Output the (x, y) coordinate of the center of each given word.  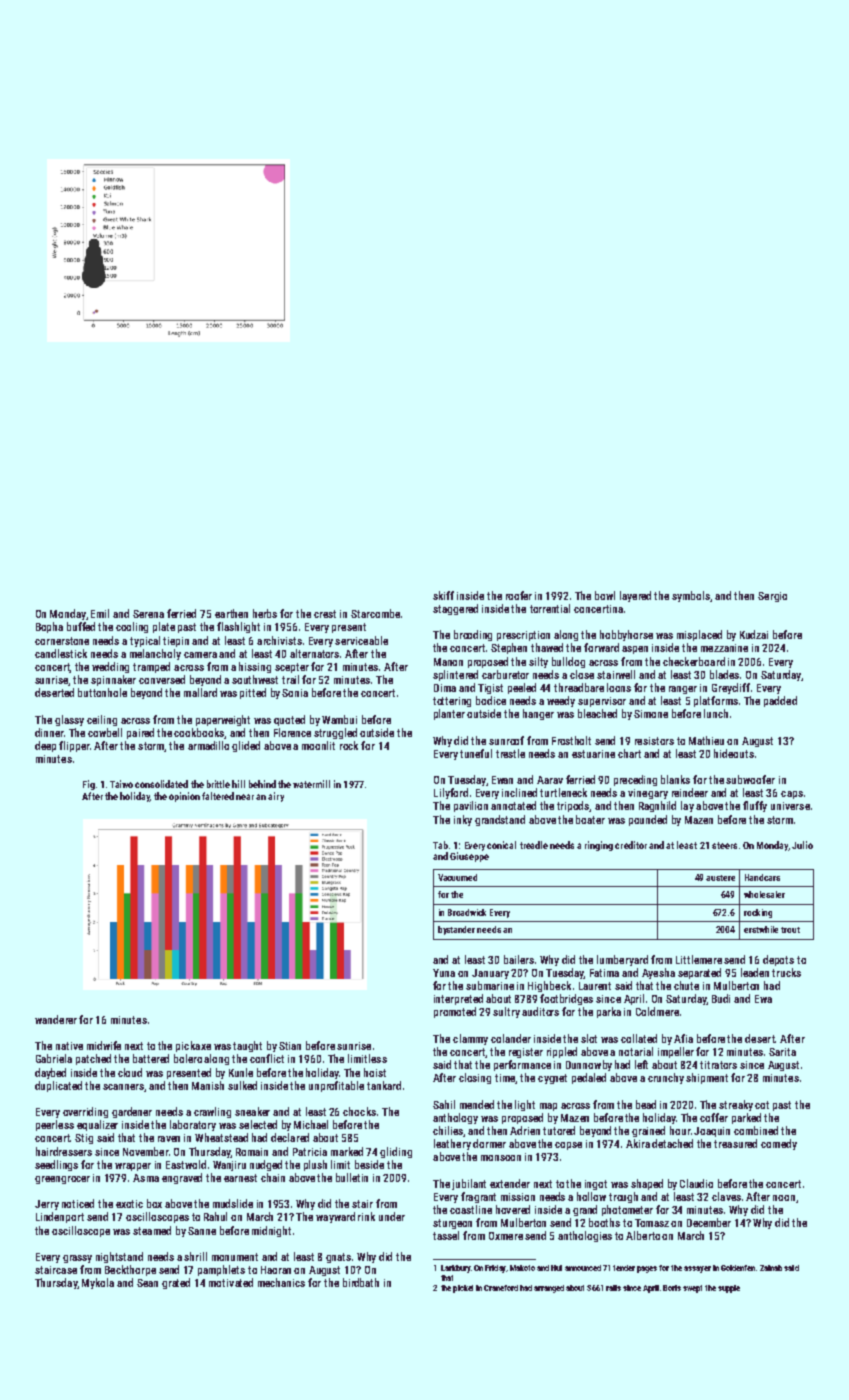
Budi (721, 998)
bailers (519, 959)
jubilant (469, 1184)
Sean (147, 1283)
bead (646, 1104)
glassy (69, 720)
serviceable (361, 640)
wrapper (133, 1167)
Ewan (502, 780)
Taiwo (121, 784)
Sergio (772, 597)
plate (164, 627)
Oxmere (506, 1236)
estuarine (593, 754)
